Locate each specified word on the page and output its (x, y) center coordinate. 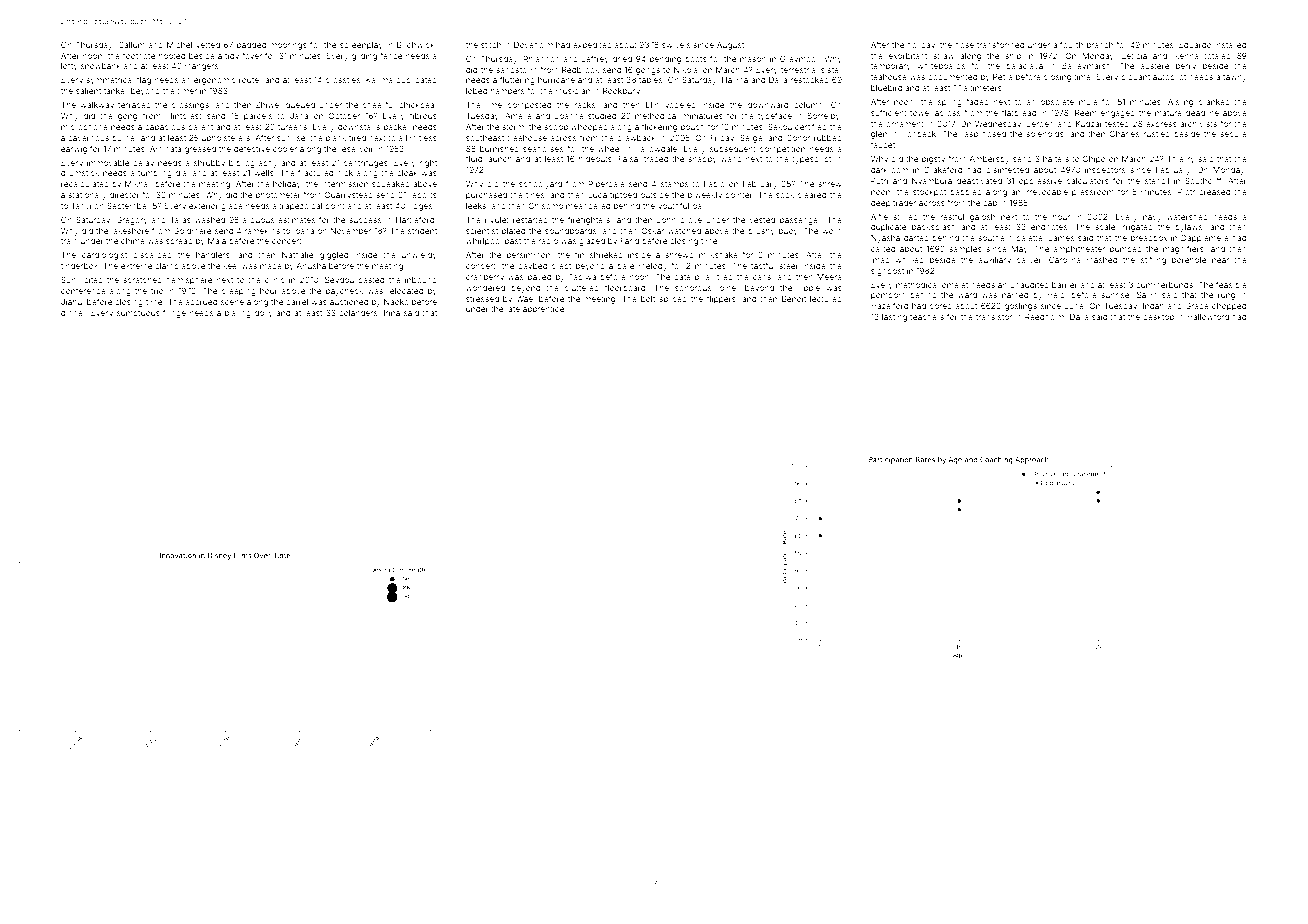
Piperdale (606, 185)
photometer (278, 196)
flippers (721, 299)
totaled (1217, 56)
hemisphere (189, 281)
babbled (966, 192)
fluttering (517, 80)
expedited (592, 46)
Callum (131, 45)
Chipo (1094, 160)
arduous (258, 220)
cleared (811, 195)
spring (950, 103)
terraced (134, 105)
